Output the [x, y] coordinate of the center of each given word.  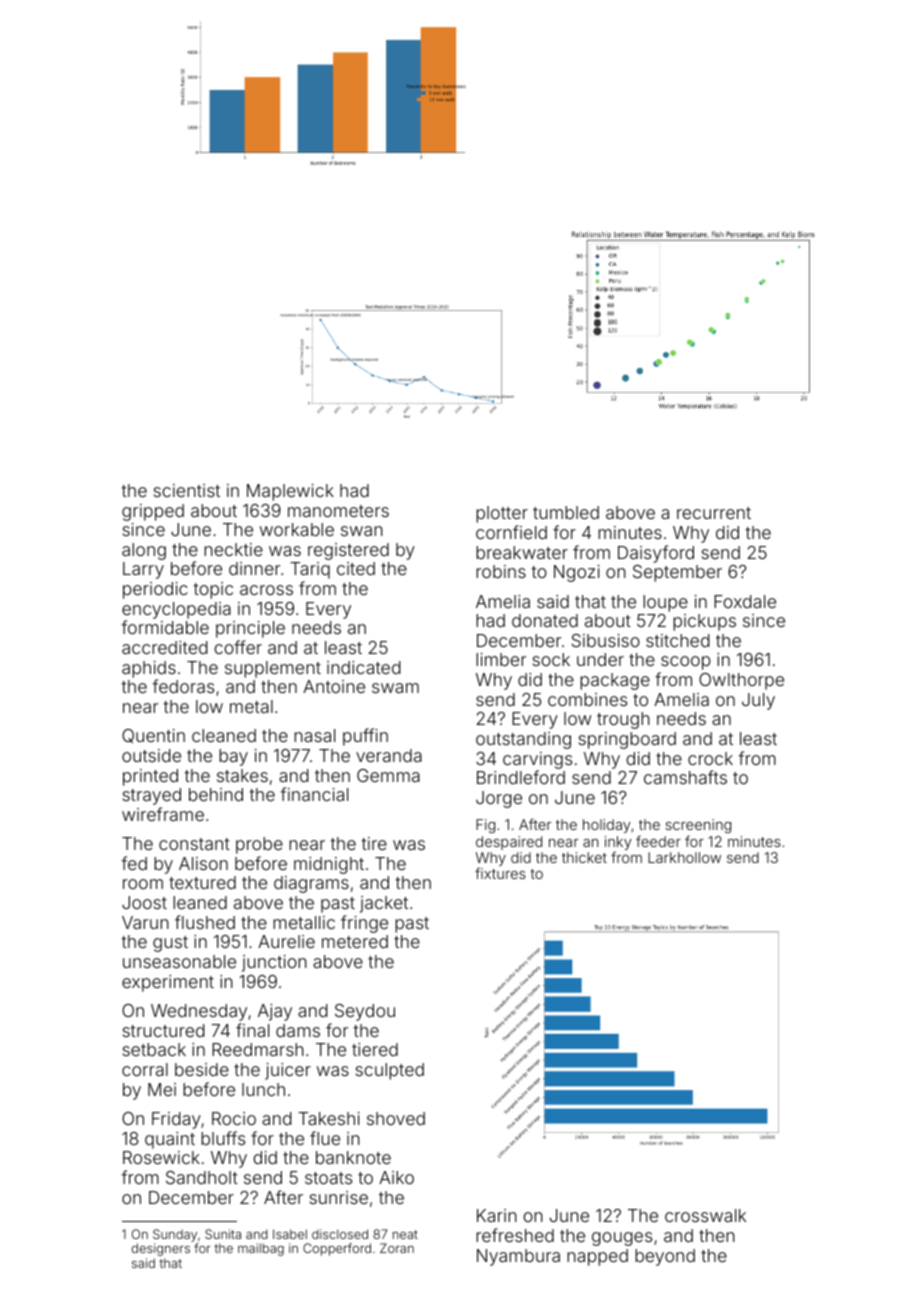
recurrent [714, 513]
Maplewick [290, 492]
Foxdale [745, 601]
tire [374, 843]
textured [202, 882]
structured [163, 1030]
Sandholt [202, 1177]
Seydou [365, 1012]
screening [698, 826]
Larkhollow [684, 857]
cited [356, 568]
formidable [165, 627]
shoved [396, 1118]
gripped [153, 512]
